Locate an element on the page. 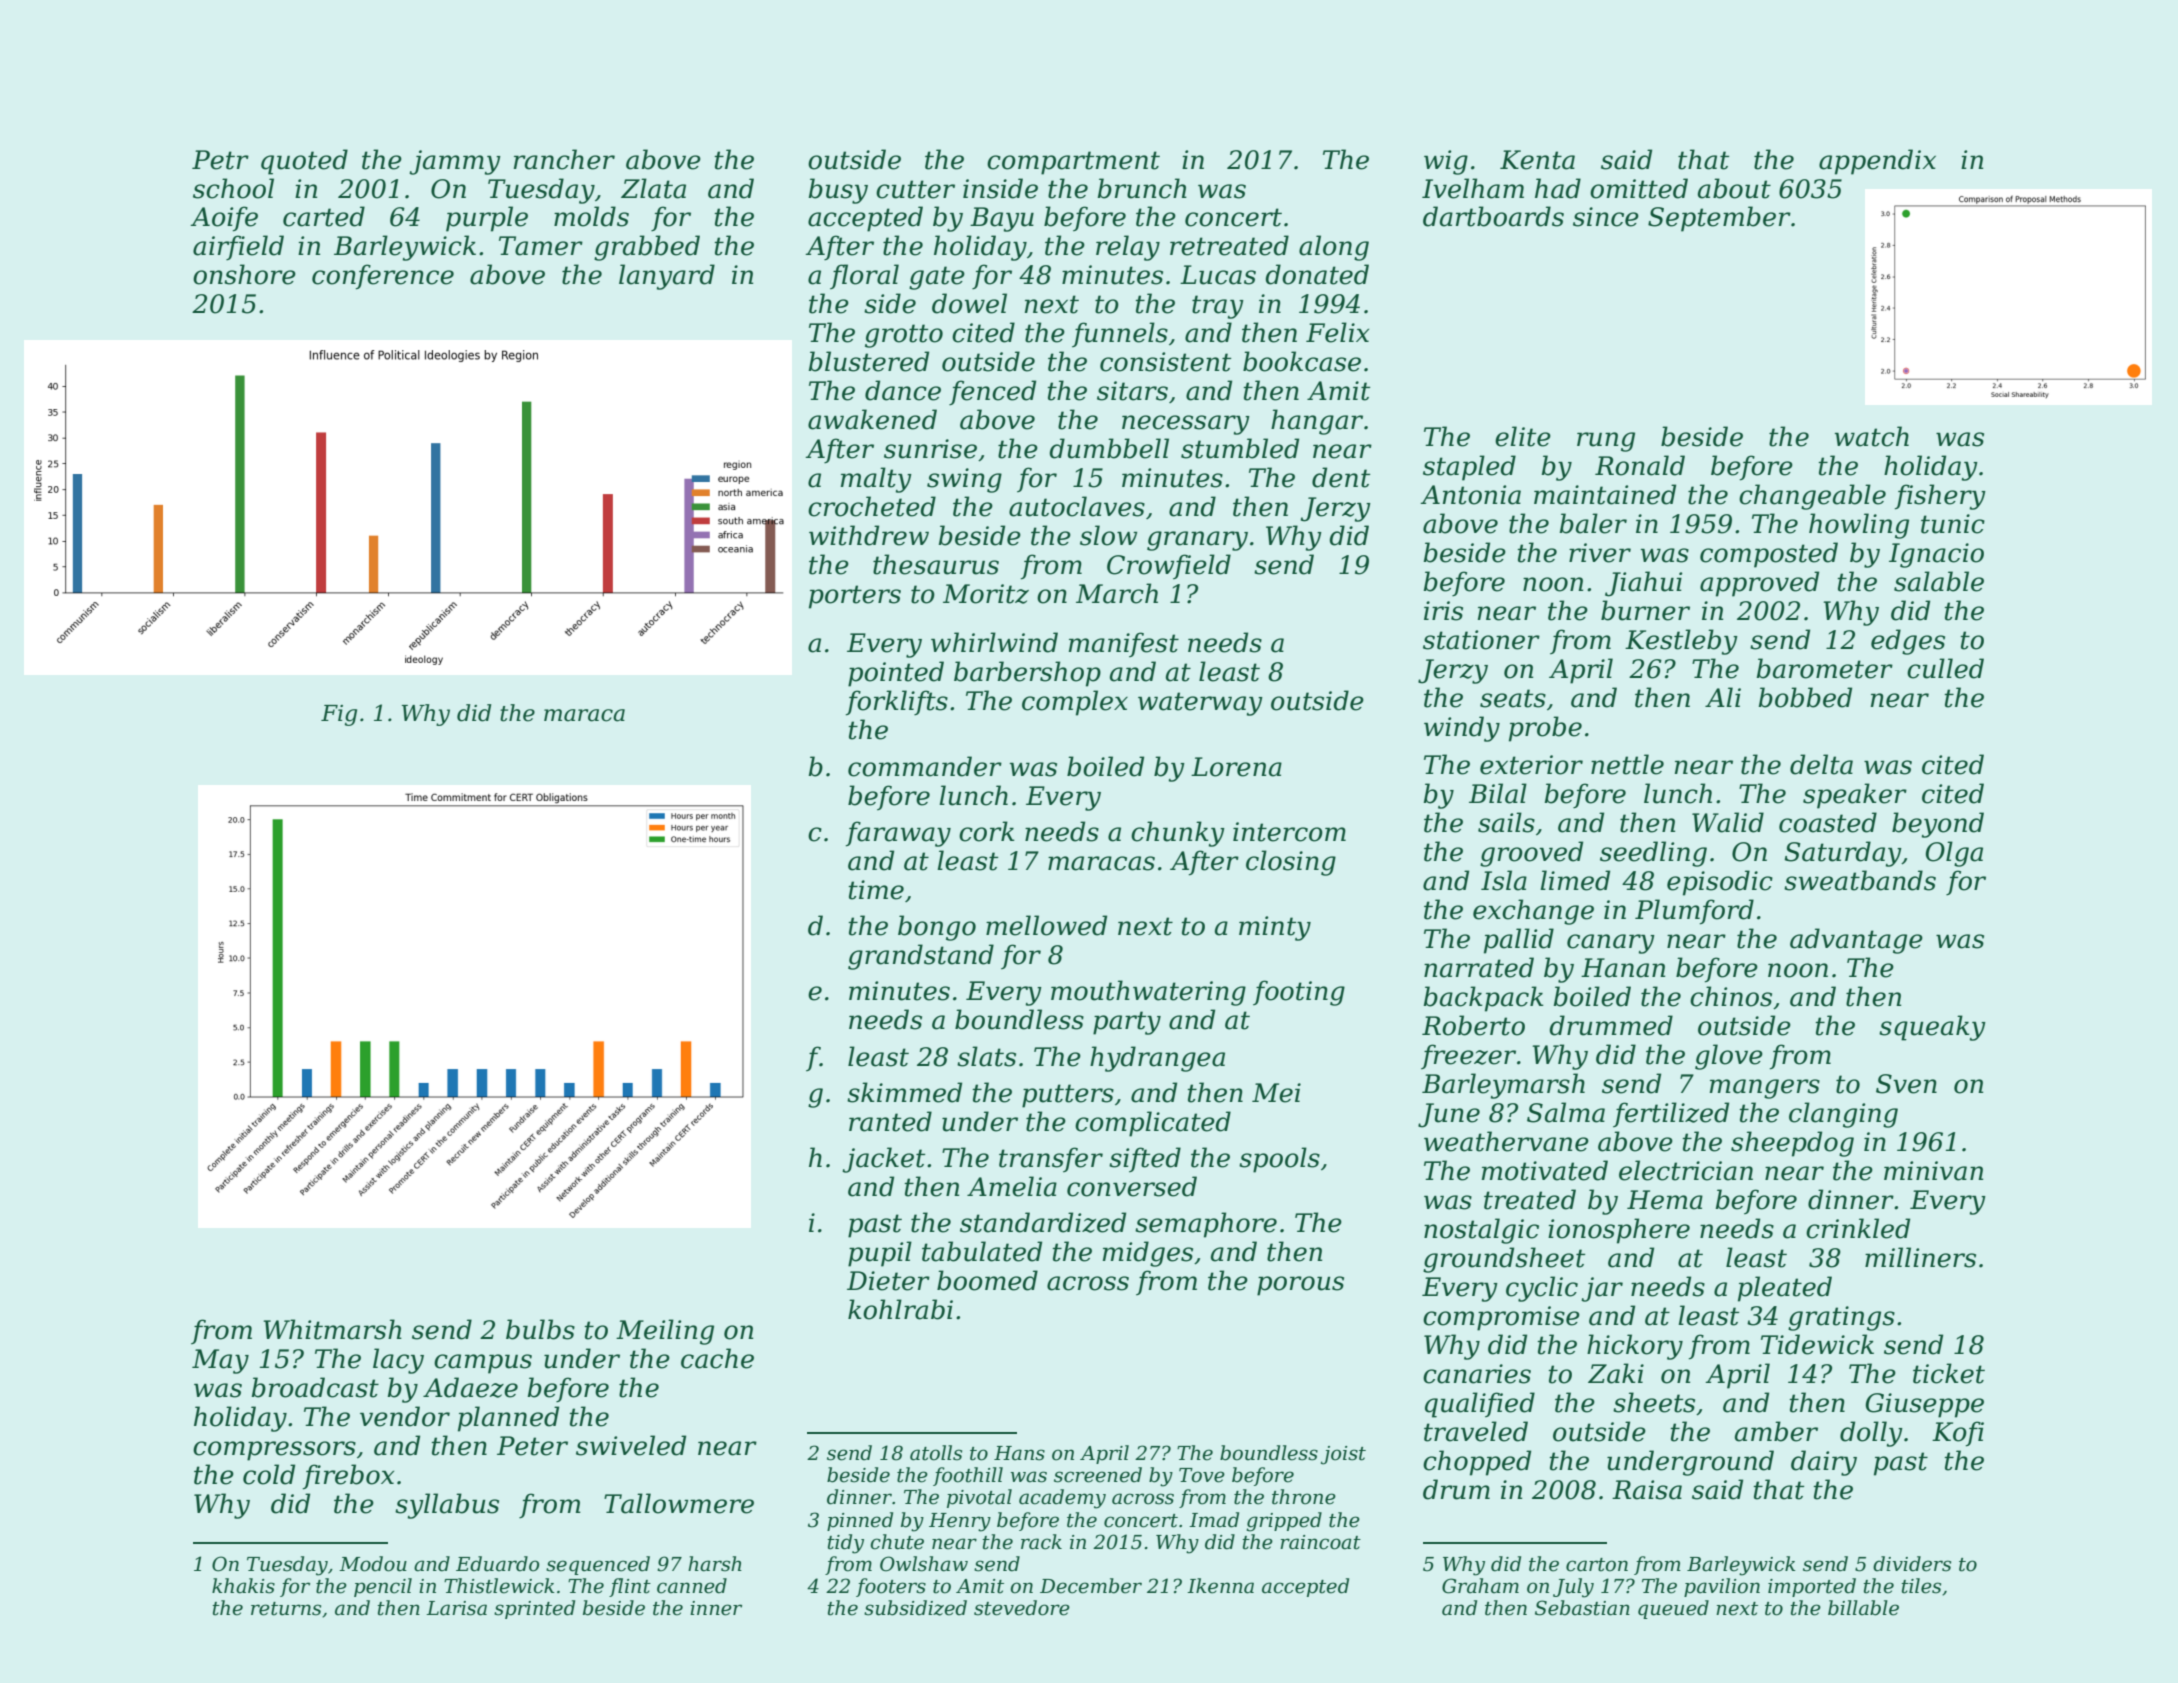 Image resolution: width=2178 pixels, height=1683 pixels. funnels is located at coordinates (1120, 334).
